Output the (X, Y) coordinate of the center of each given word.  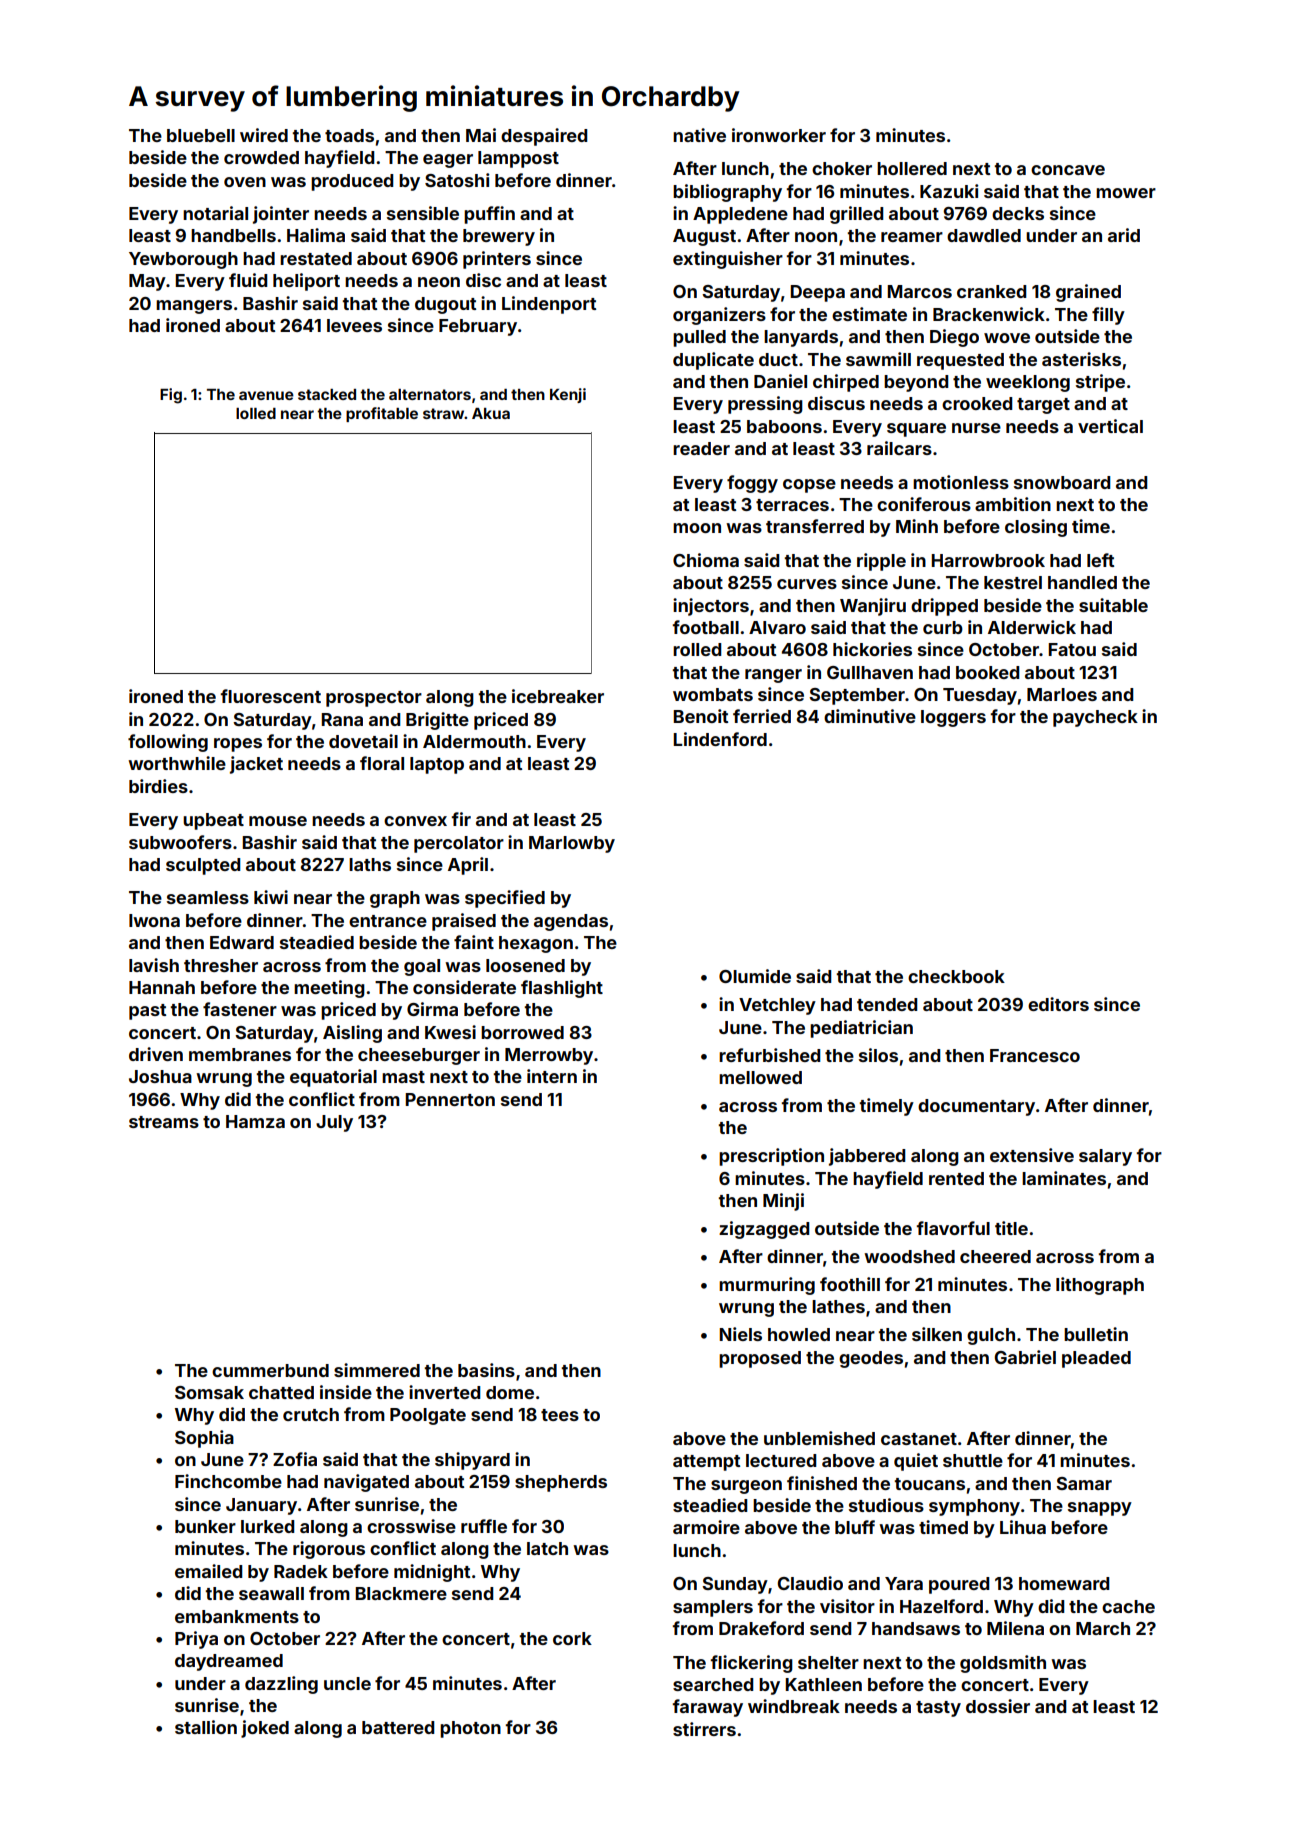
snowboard (1062, 482)
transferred (815, 526)
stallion (206, 1727)
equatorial (333, 1078)
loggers (953, 718)
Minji (783, 1202)
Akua (491, 413)
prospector (374, 699)
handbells (233, 235)
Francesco (1035, 1055)
